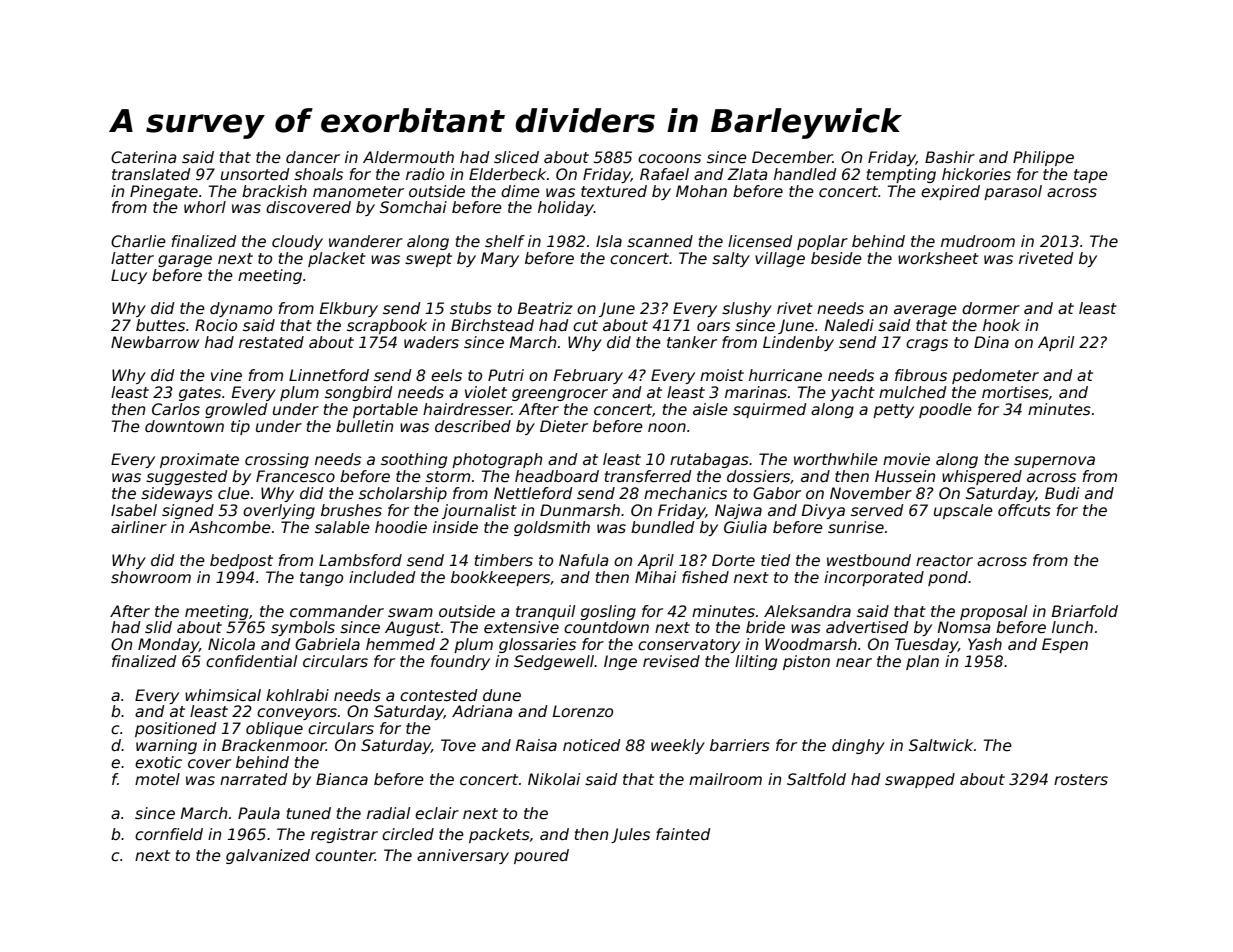 The height and width of the screenshot is (952, 1233). I want to click on offcuts, so click(1024, 510).
